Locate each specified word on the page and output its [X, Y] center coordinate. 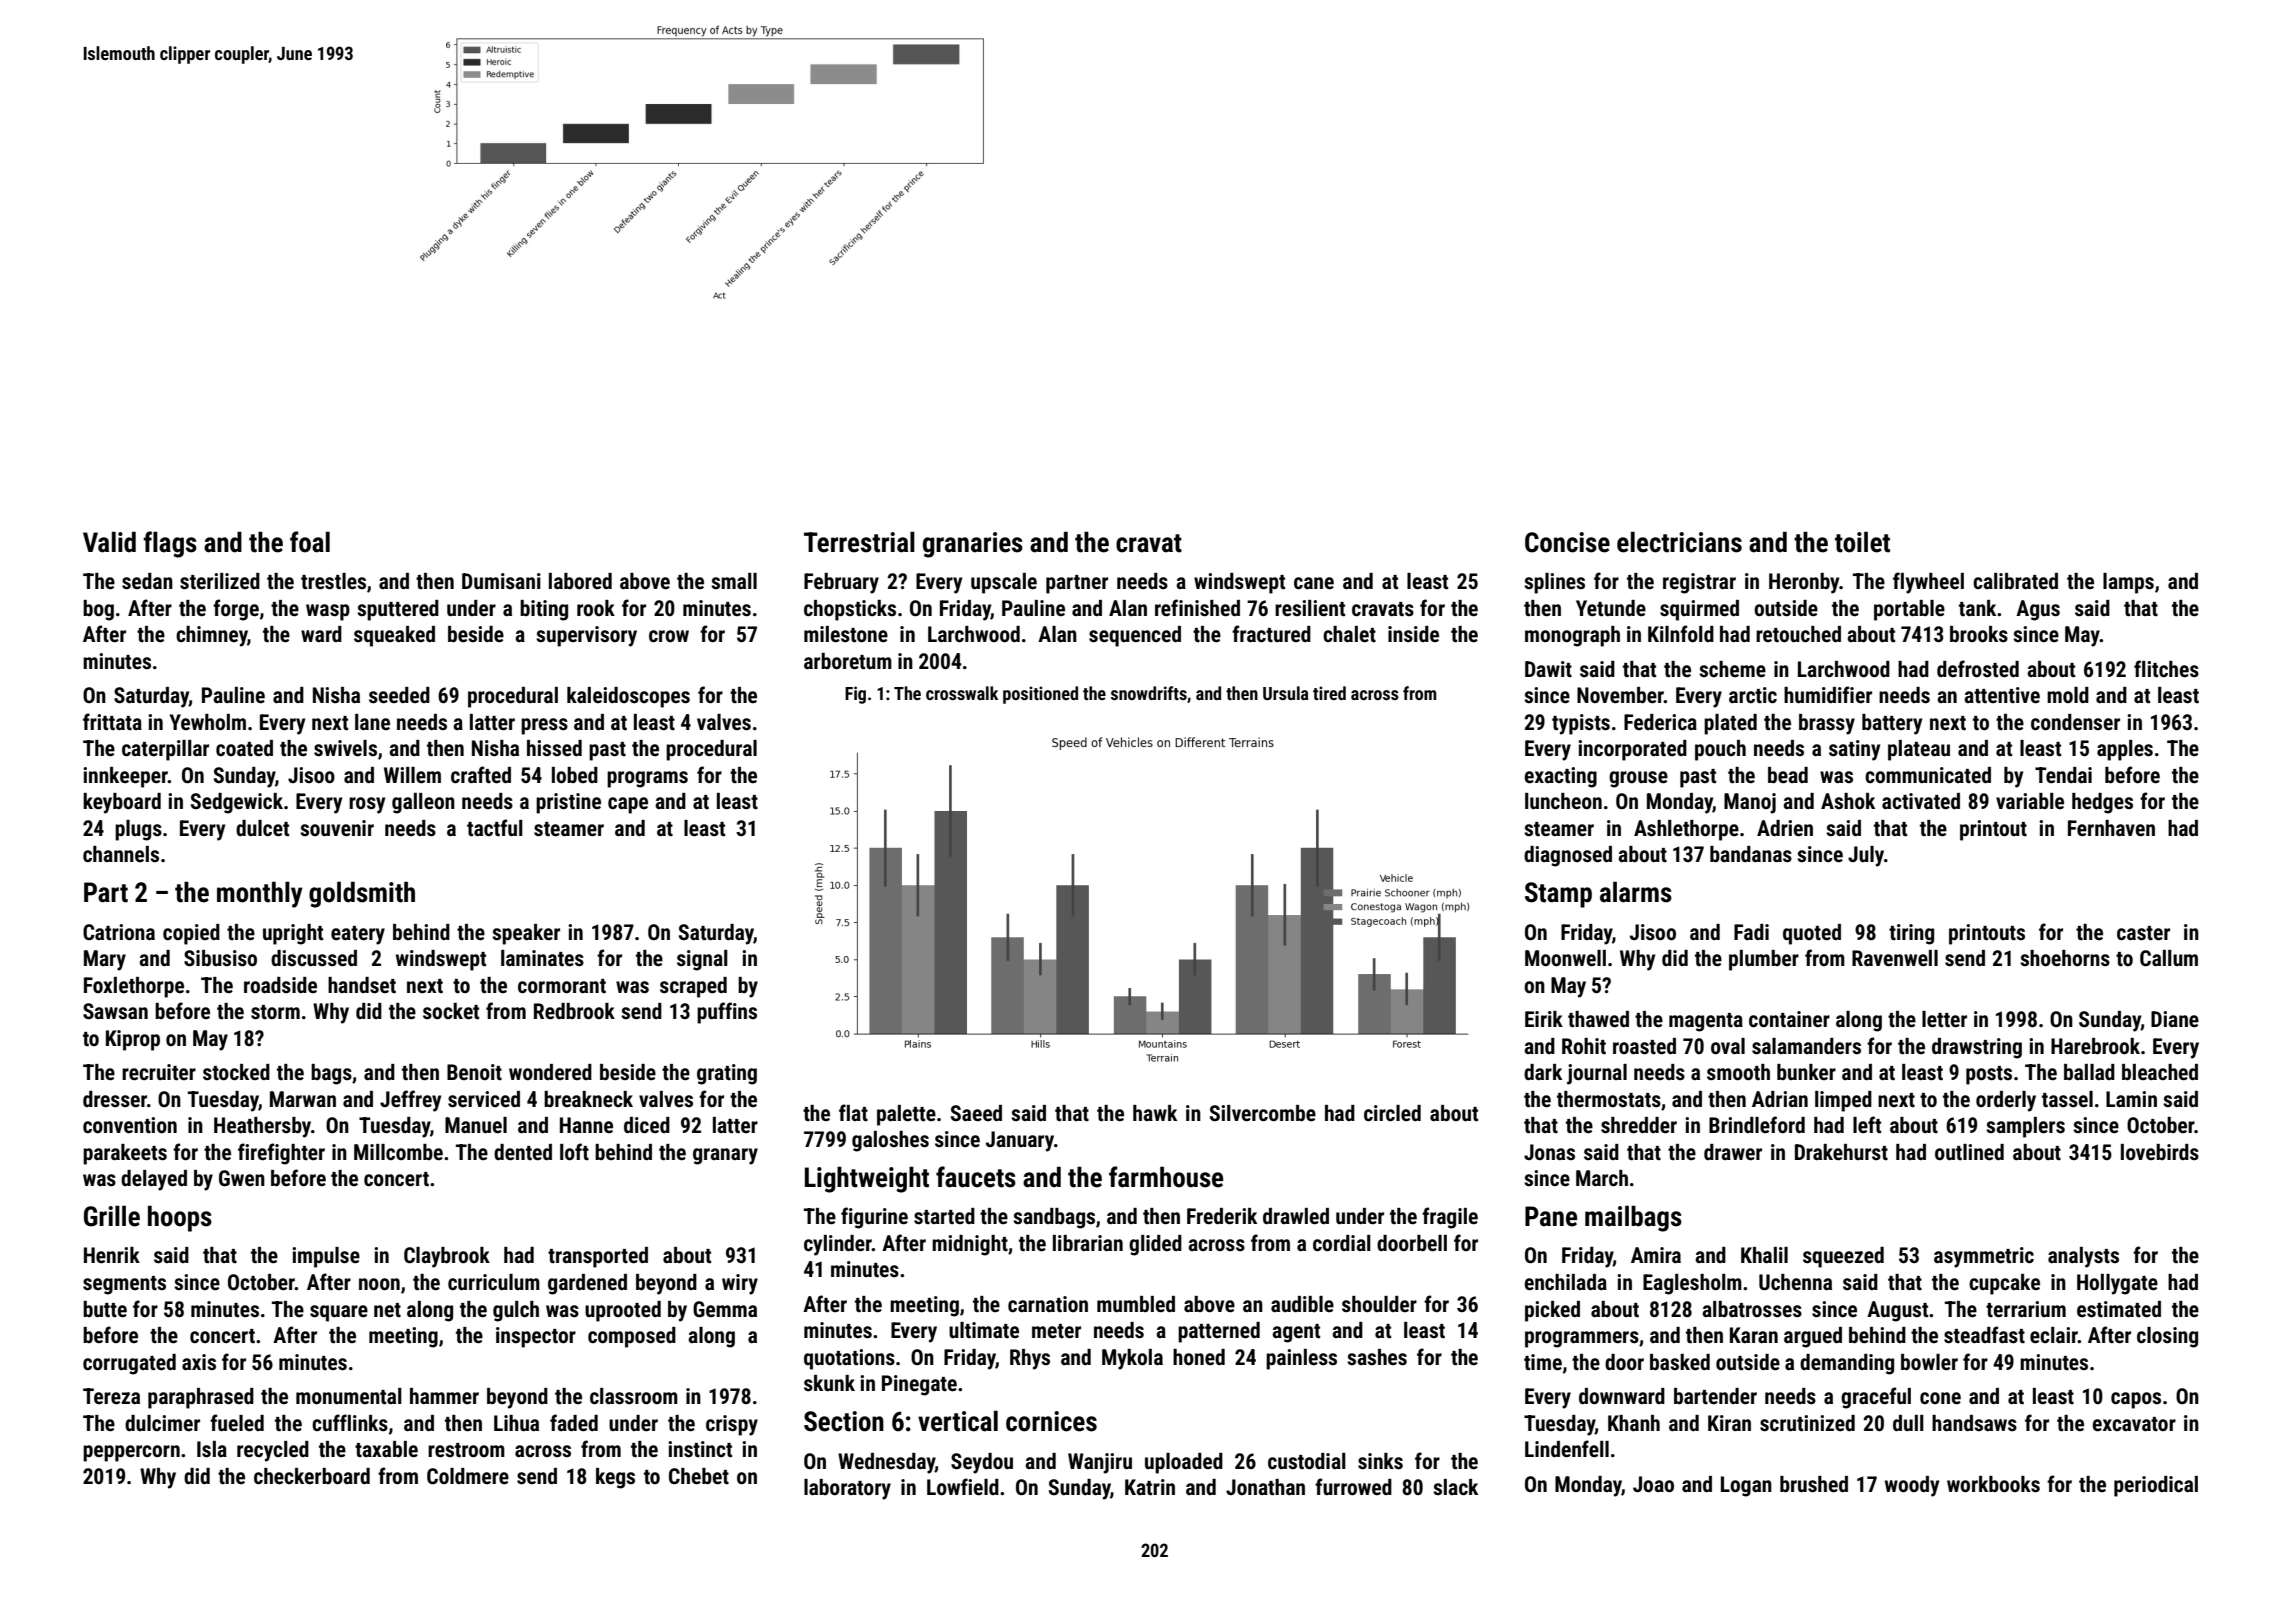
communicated [1928, 775]
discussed [314, 958]
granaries [973, 545]
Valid [109, 542]
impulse [326, 1257]
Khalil [1764, 1255]
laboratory [847, 1489]
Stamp [1558, 895]
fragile [1450, 1218]
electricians [1679, 542]
